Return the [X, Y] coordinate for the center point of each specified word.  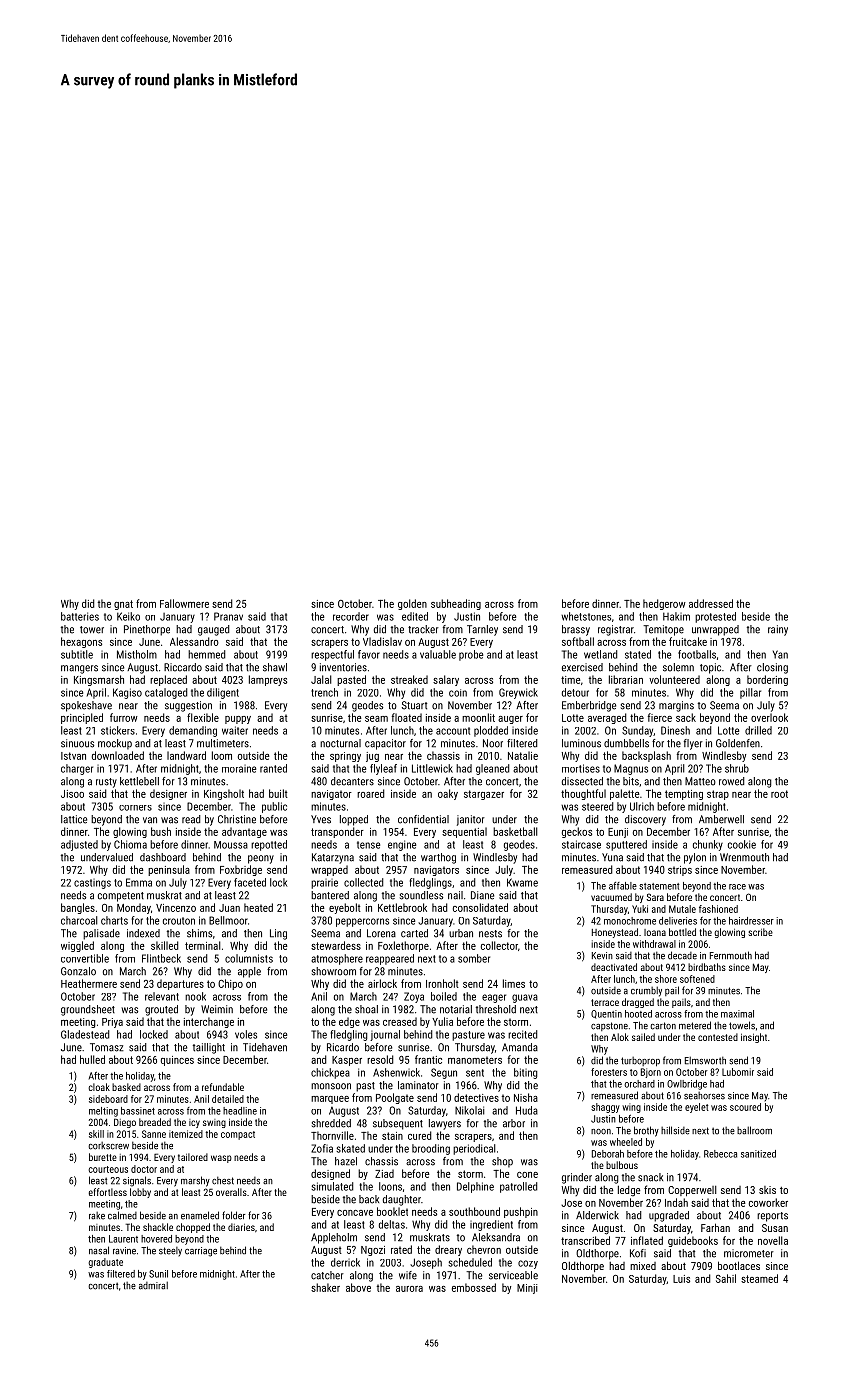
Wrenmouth [744, 857]
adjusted [79, 845]
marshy [195, 1181]
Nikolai [470, 1110]
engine [402, 845]
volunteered [674, 679]
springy [345, 757]
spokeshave [86, 706]
